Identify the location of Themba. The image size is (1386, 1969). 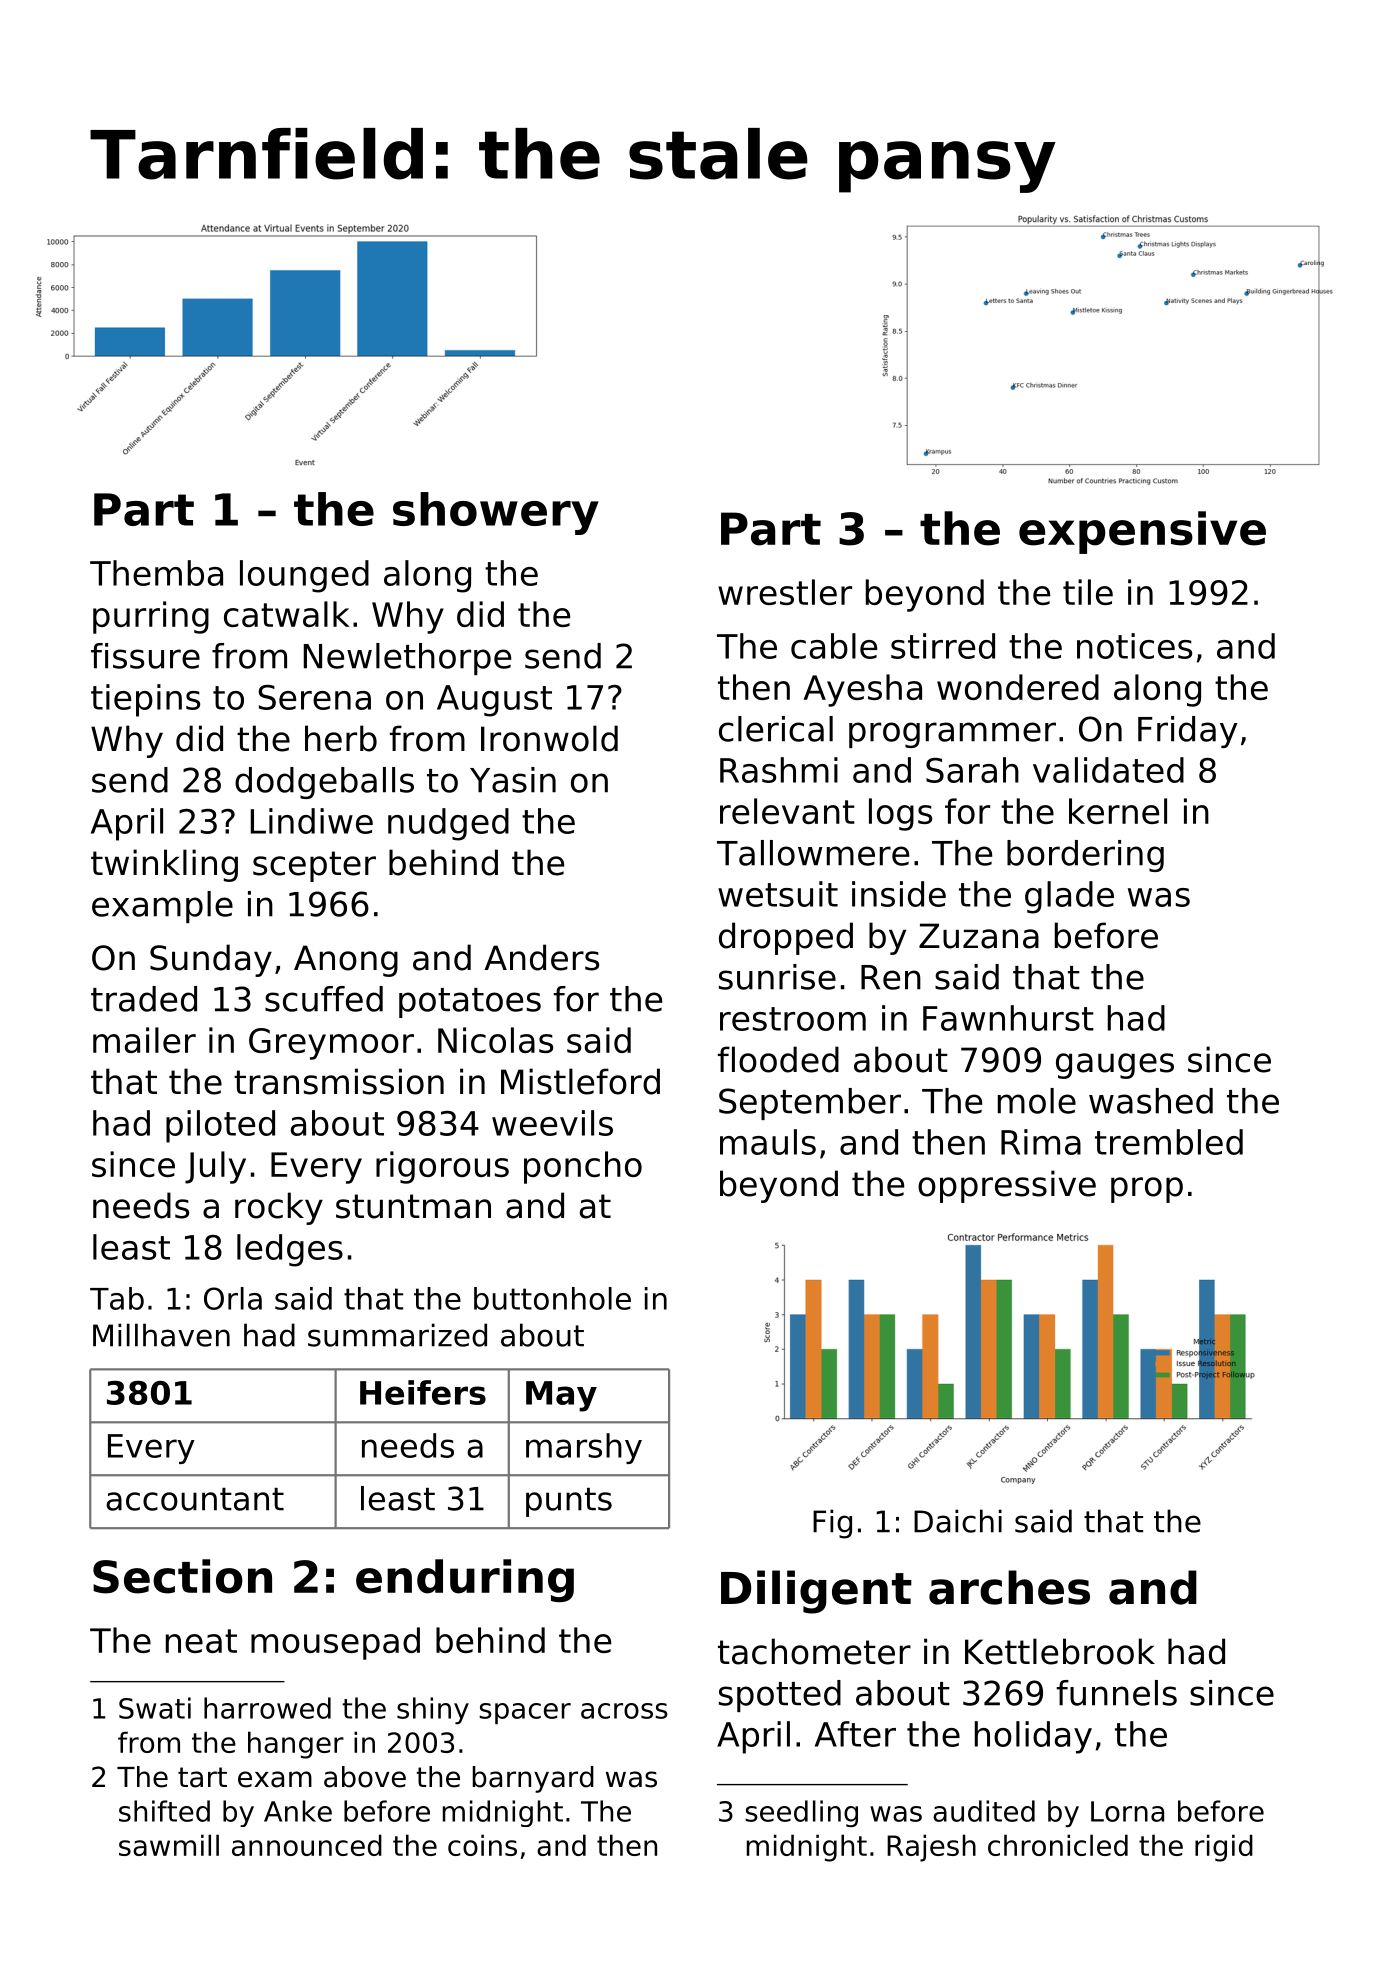
(156, 573).
